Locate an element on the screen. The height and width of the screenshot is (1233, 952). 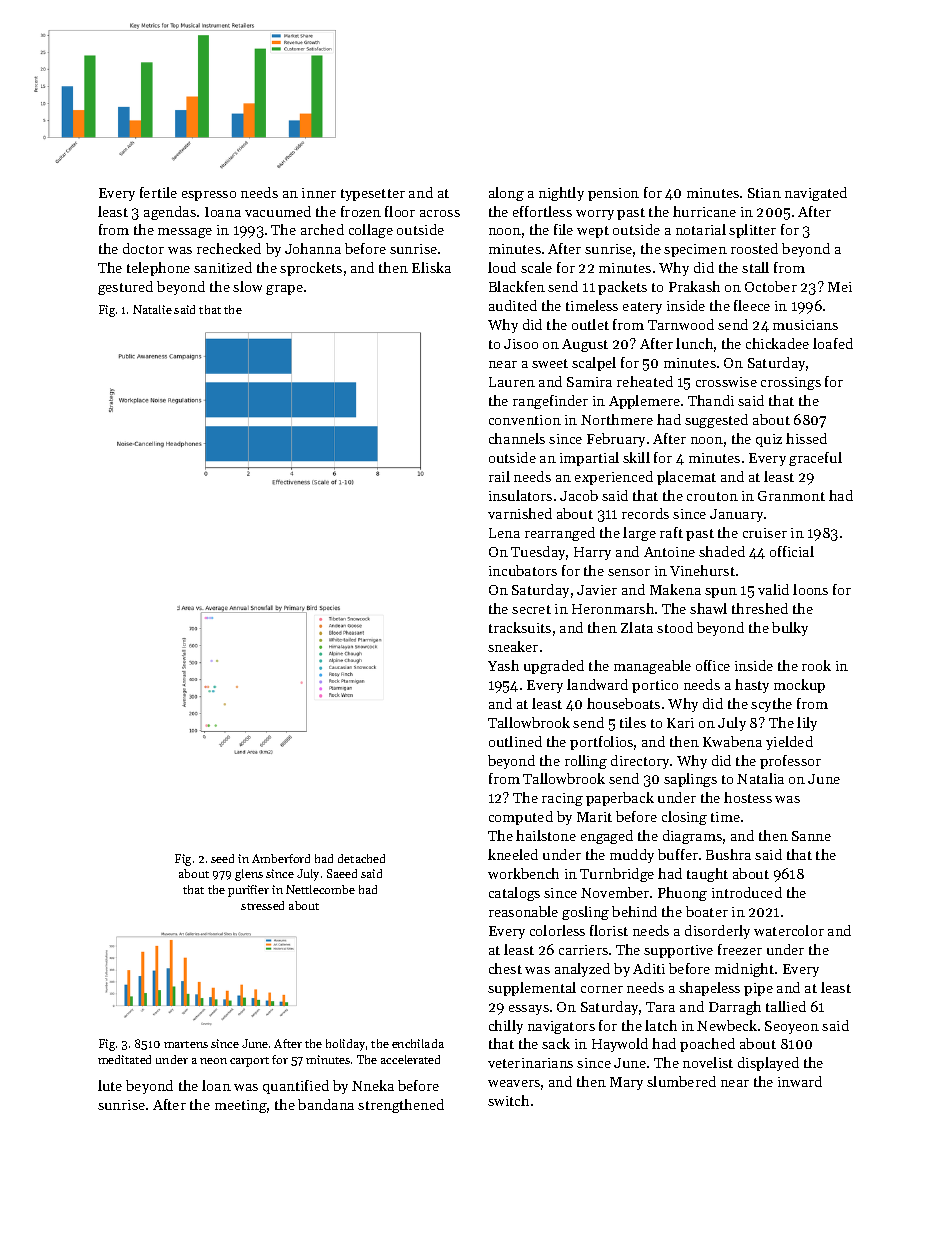
slumbered is located at coordinates (681, 1081).
